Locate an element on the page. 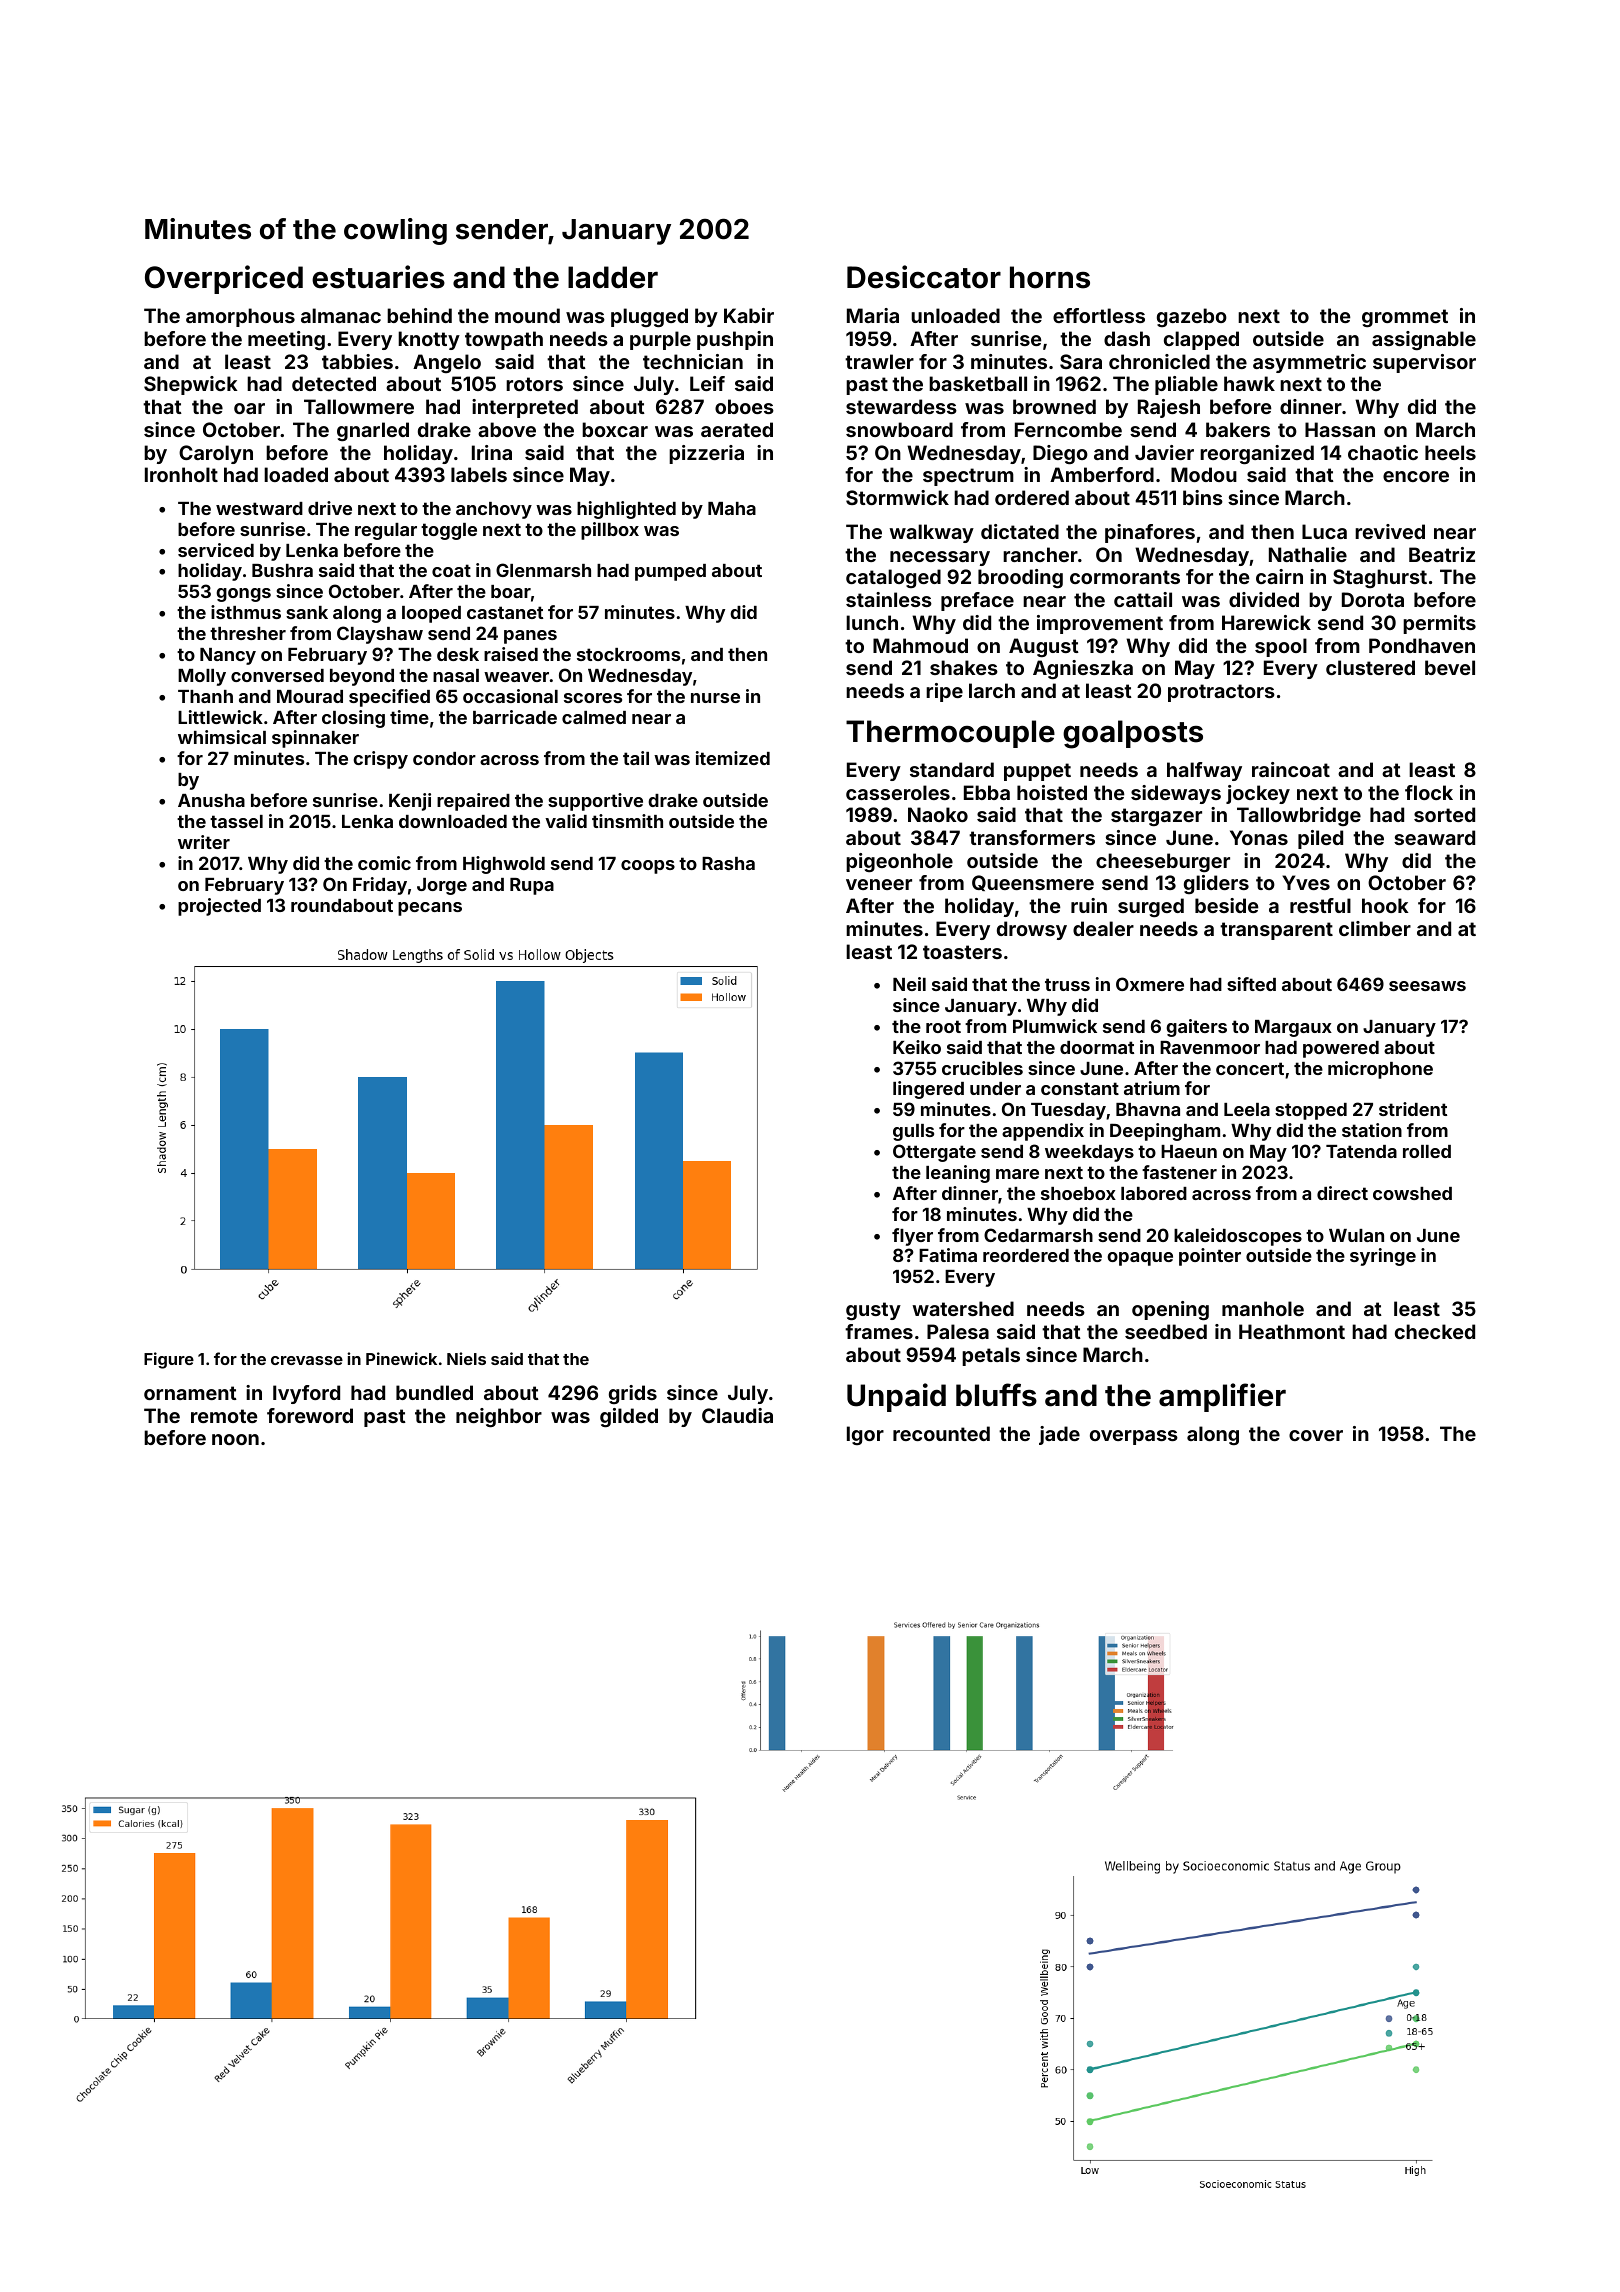 The height and width of the image is (2292, 1620). Figure is located at coordinates (169, 1360).
